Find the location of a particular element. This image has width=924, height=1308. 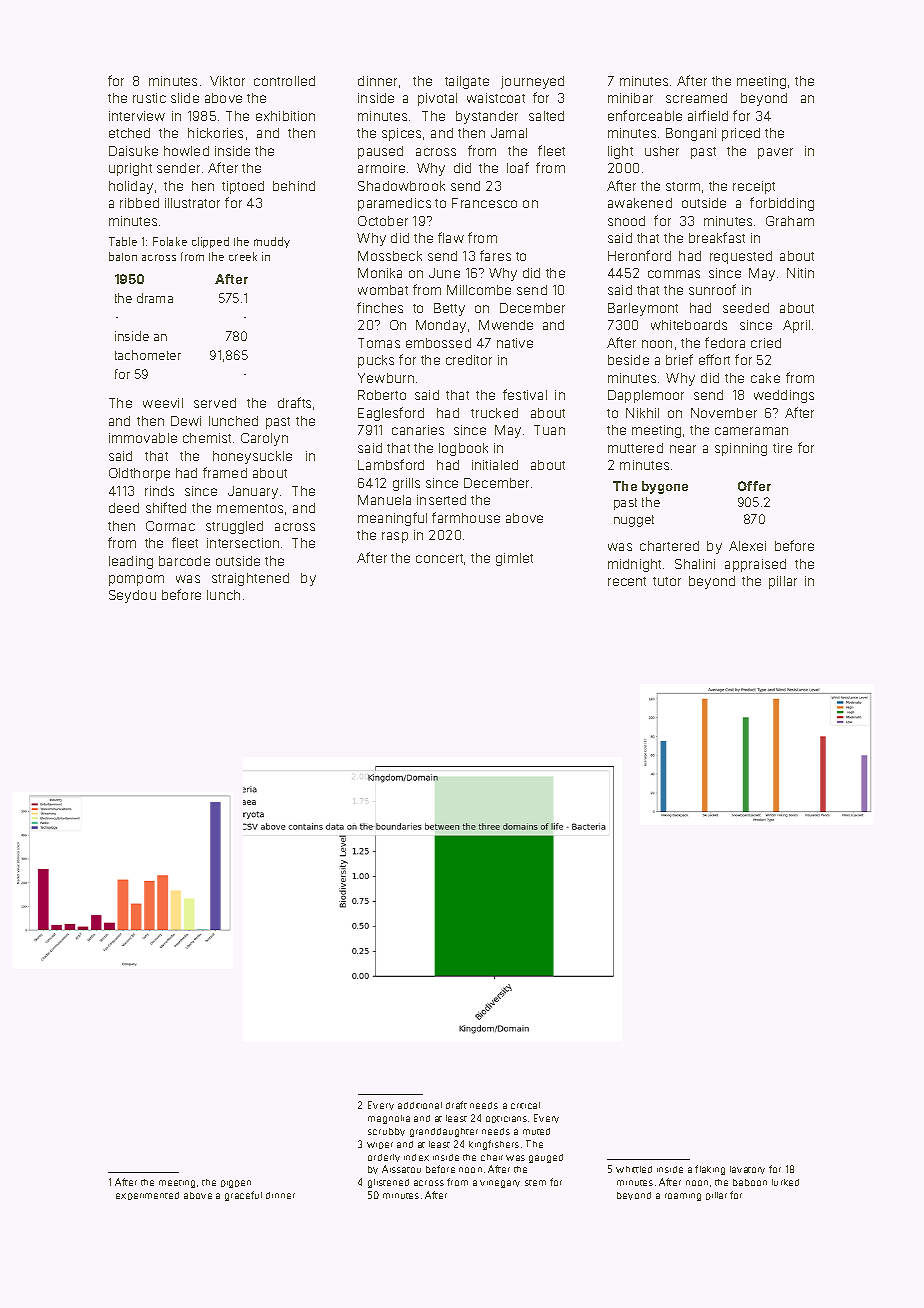

graceful is located at coordinates (243, 1196).
